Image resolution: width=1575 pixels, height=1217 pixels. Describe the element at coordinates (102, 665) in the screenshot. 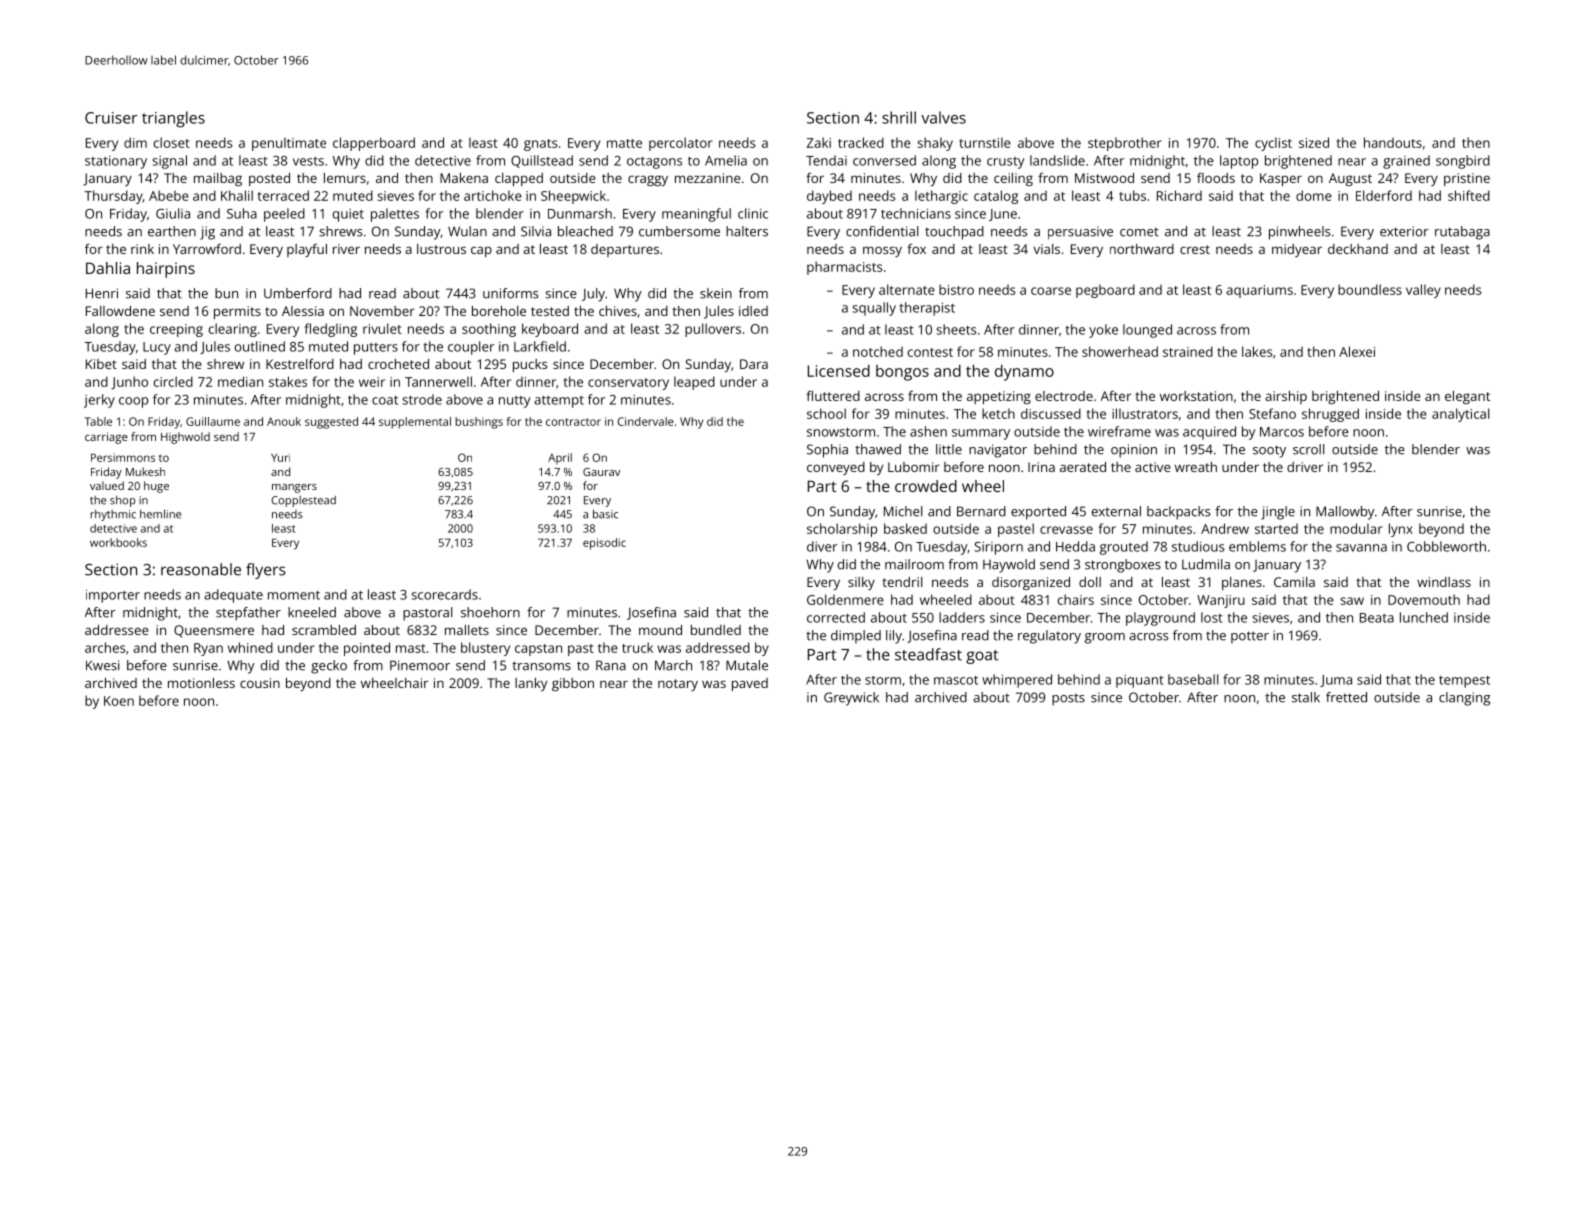

I see `Kwesi` at that location.
